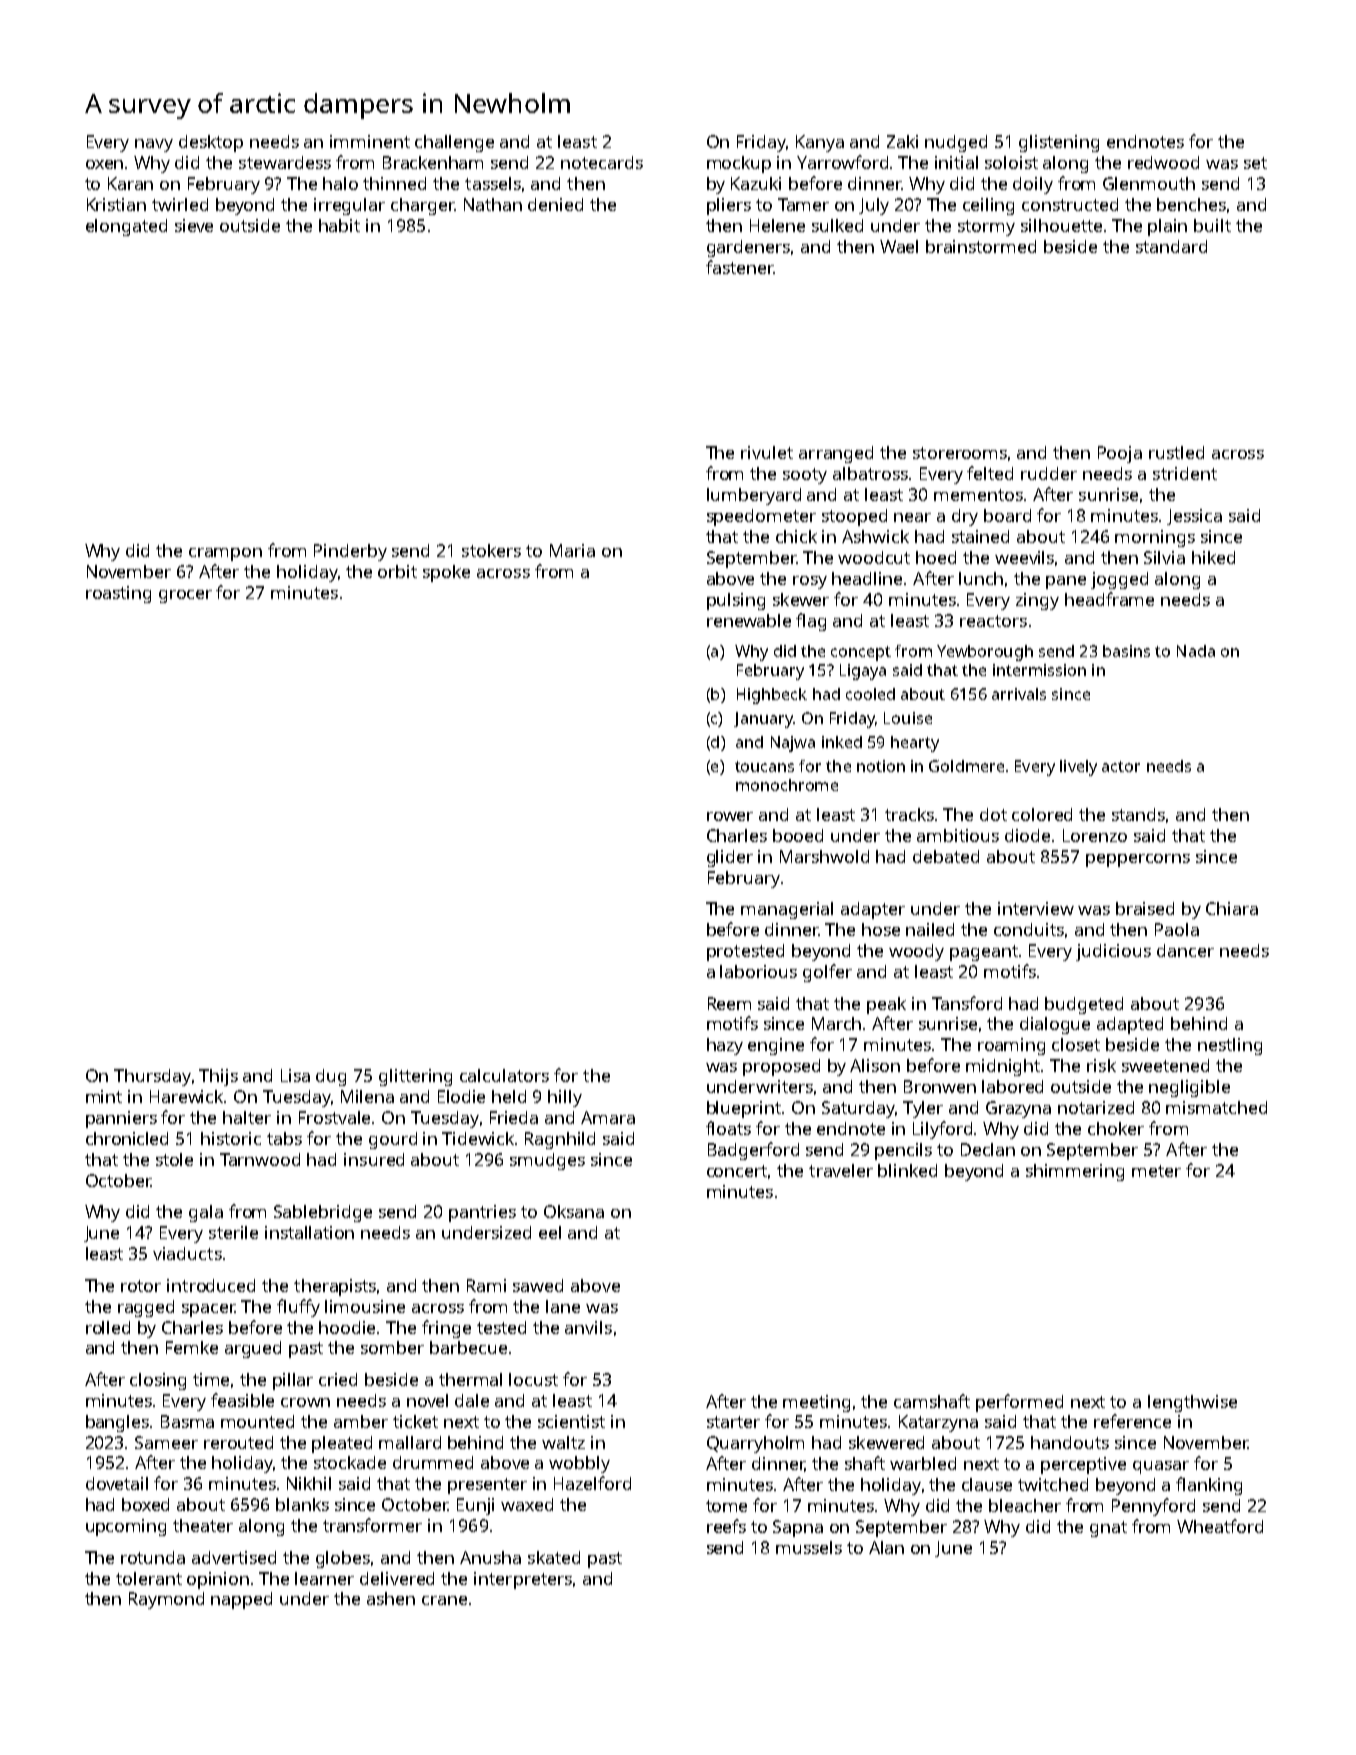 The height and width of the page is (1755, 1356). I want to click on rustled, so click(1176, 452).
